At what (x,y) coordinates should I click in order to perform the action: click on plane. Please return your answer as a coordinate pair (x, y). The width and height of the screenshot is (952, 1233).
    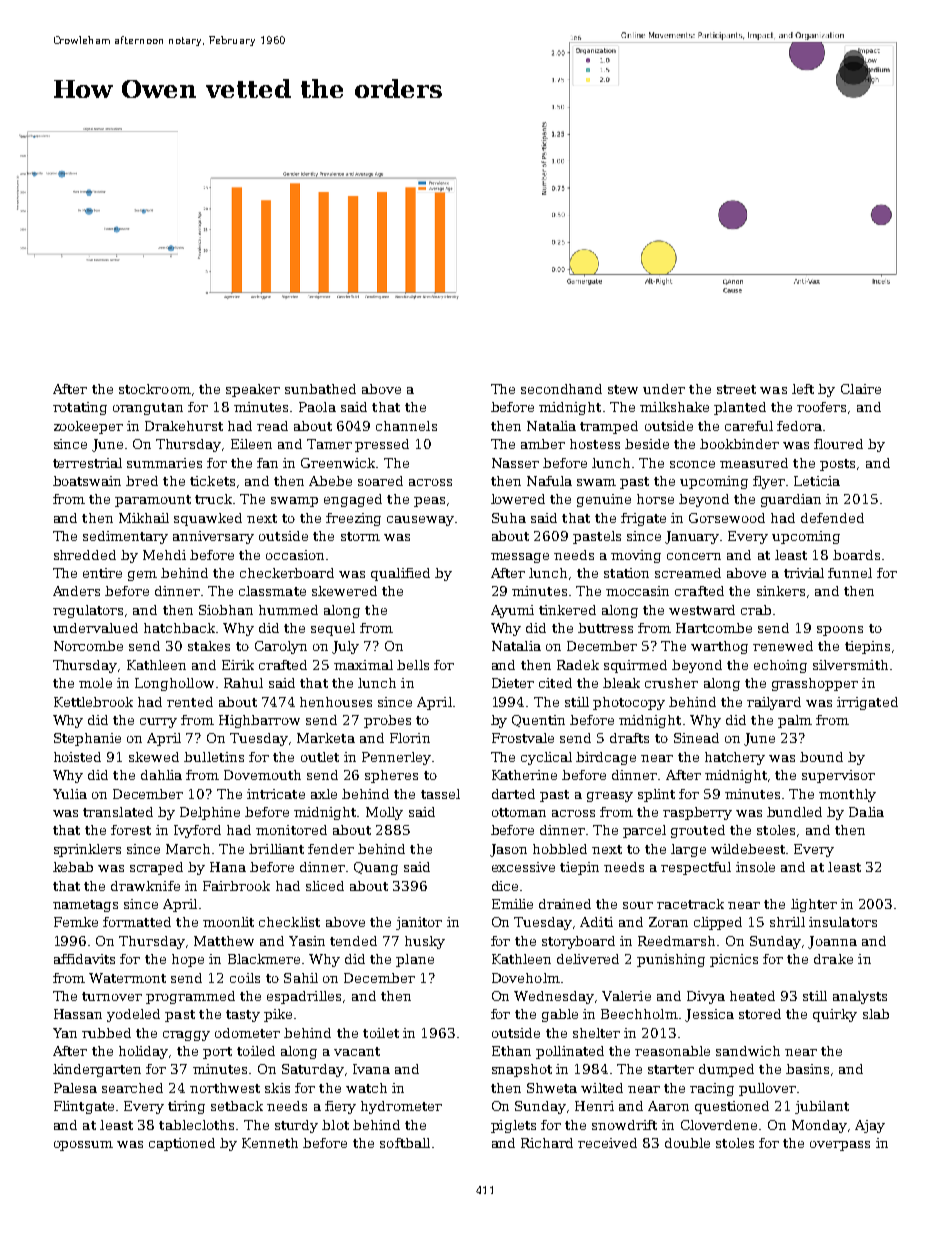
    Looking at the image, I should click on (415, 960).
